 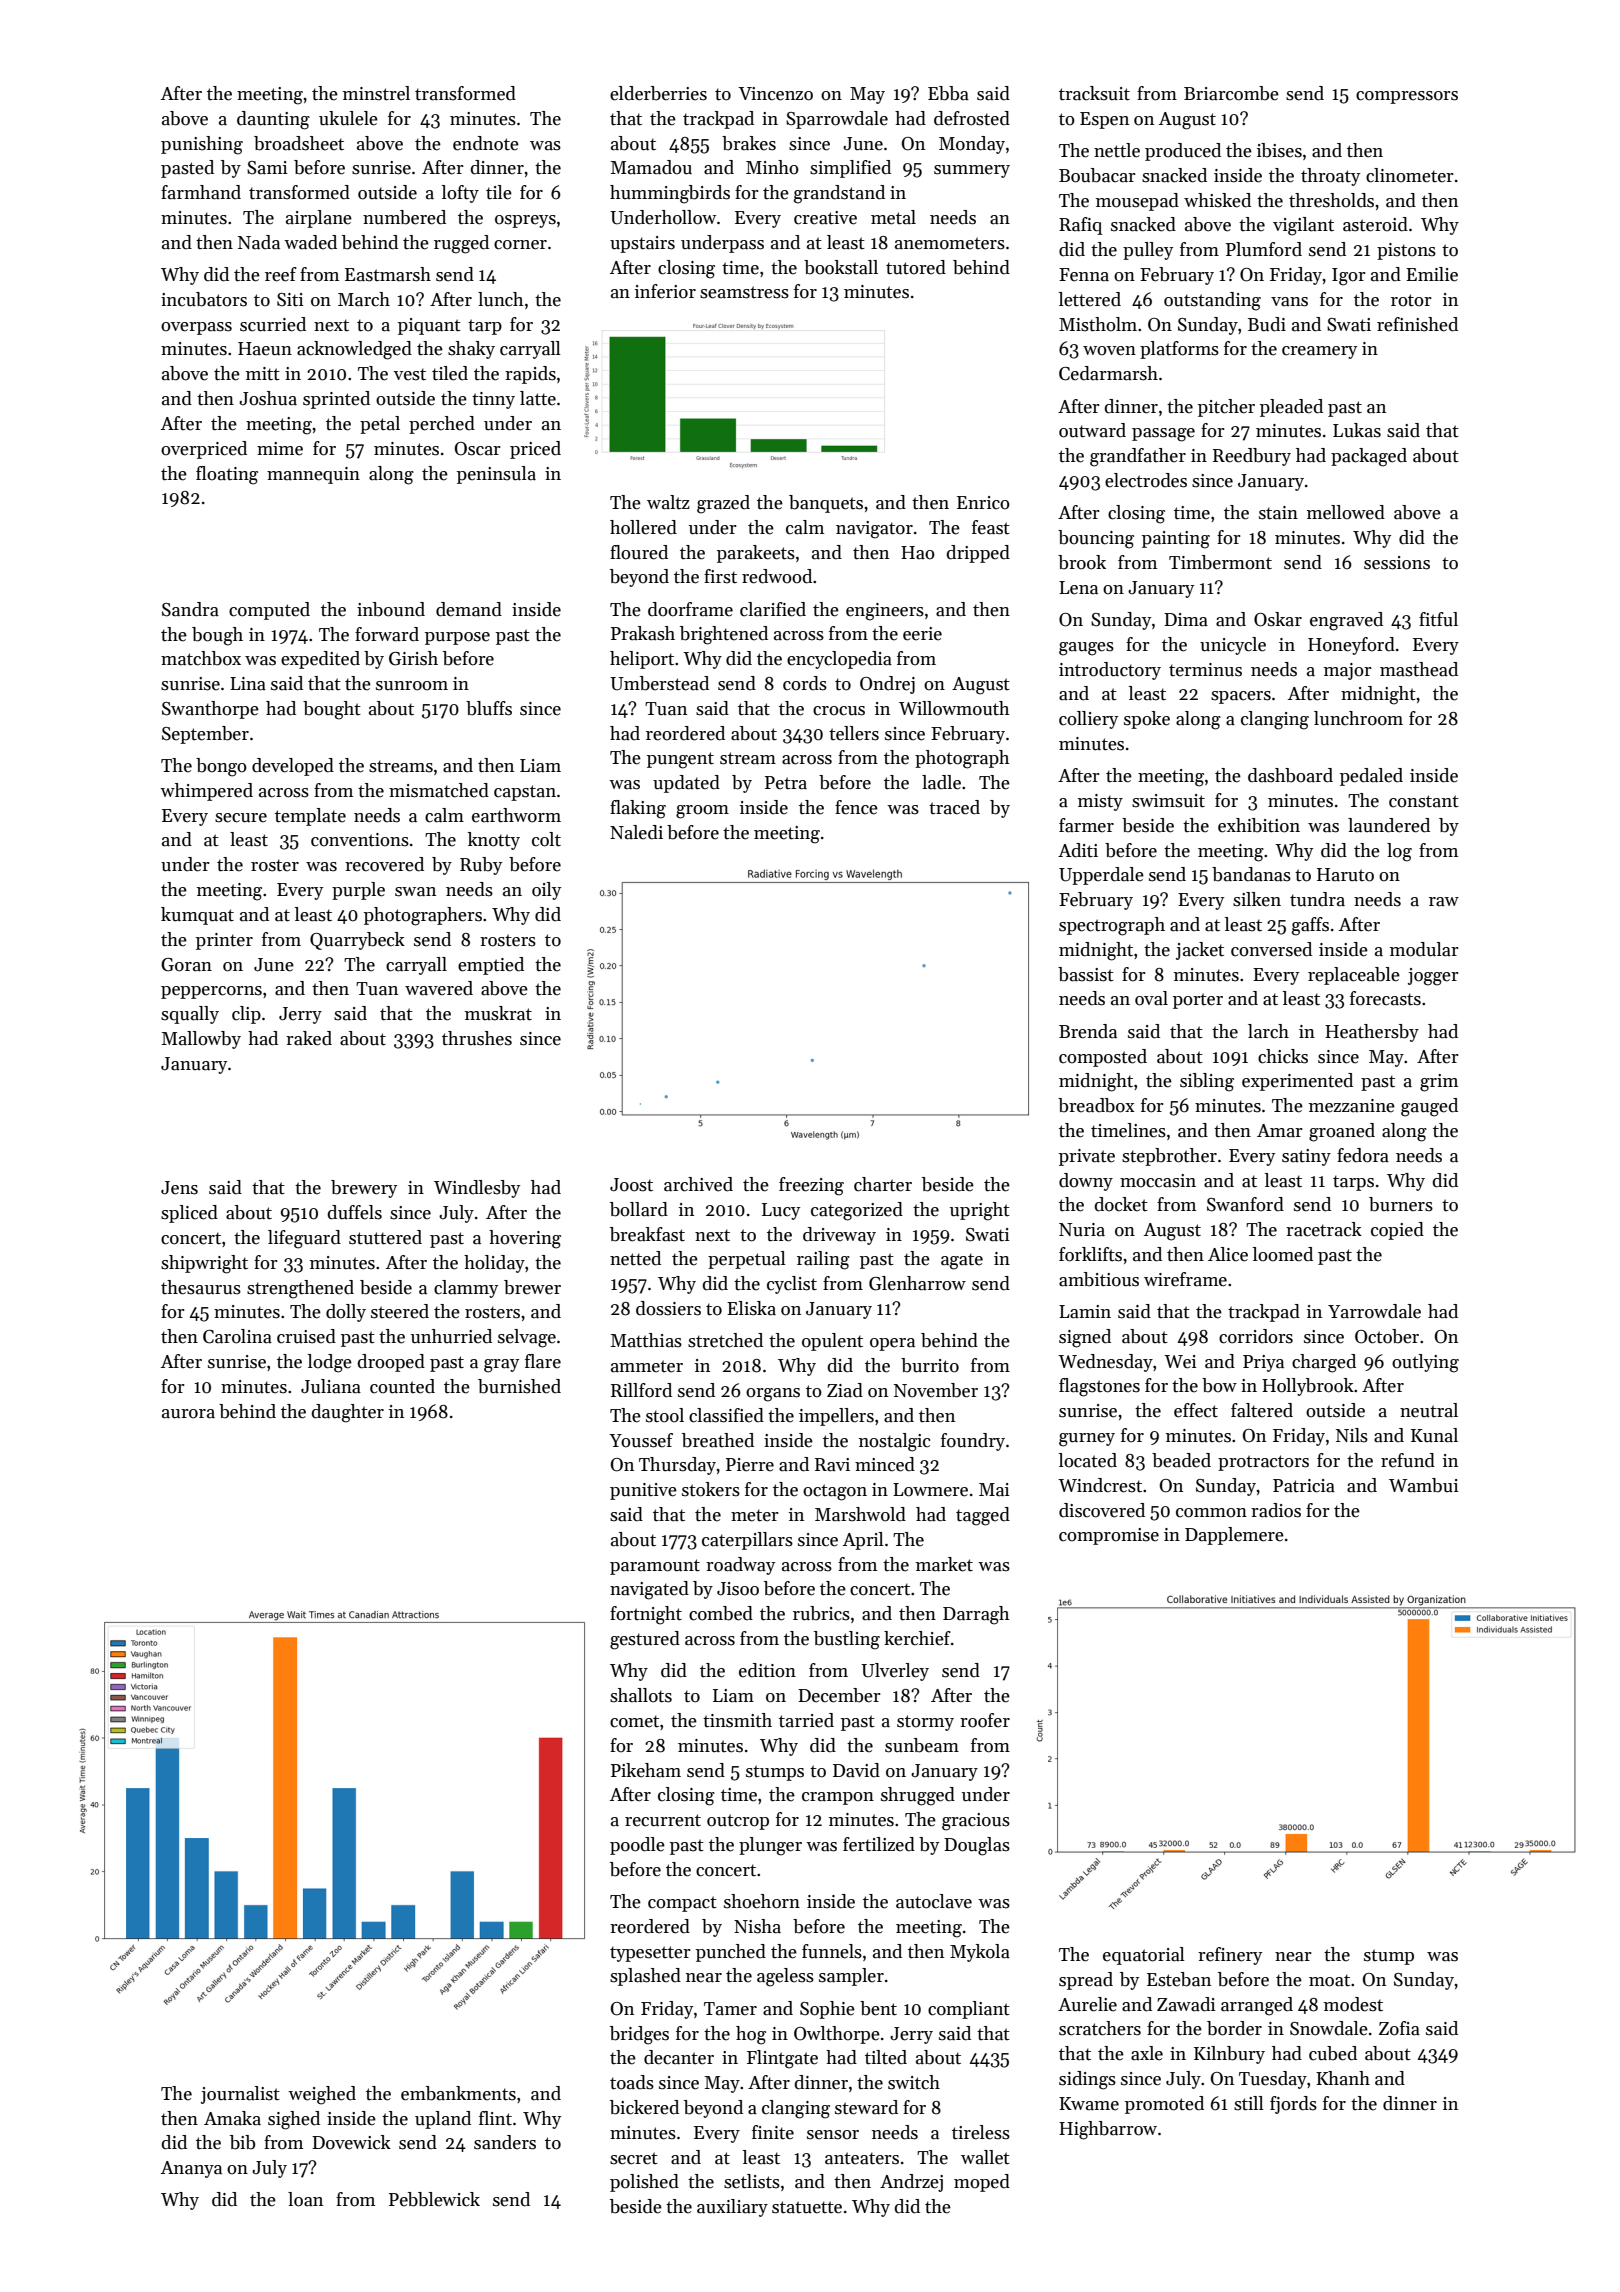 What do you see at coordinates (698, 1184) in the screenshot?
I see `archived` at bounding box center [698, 1184].
